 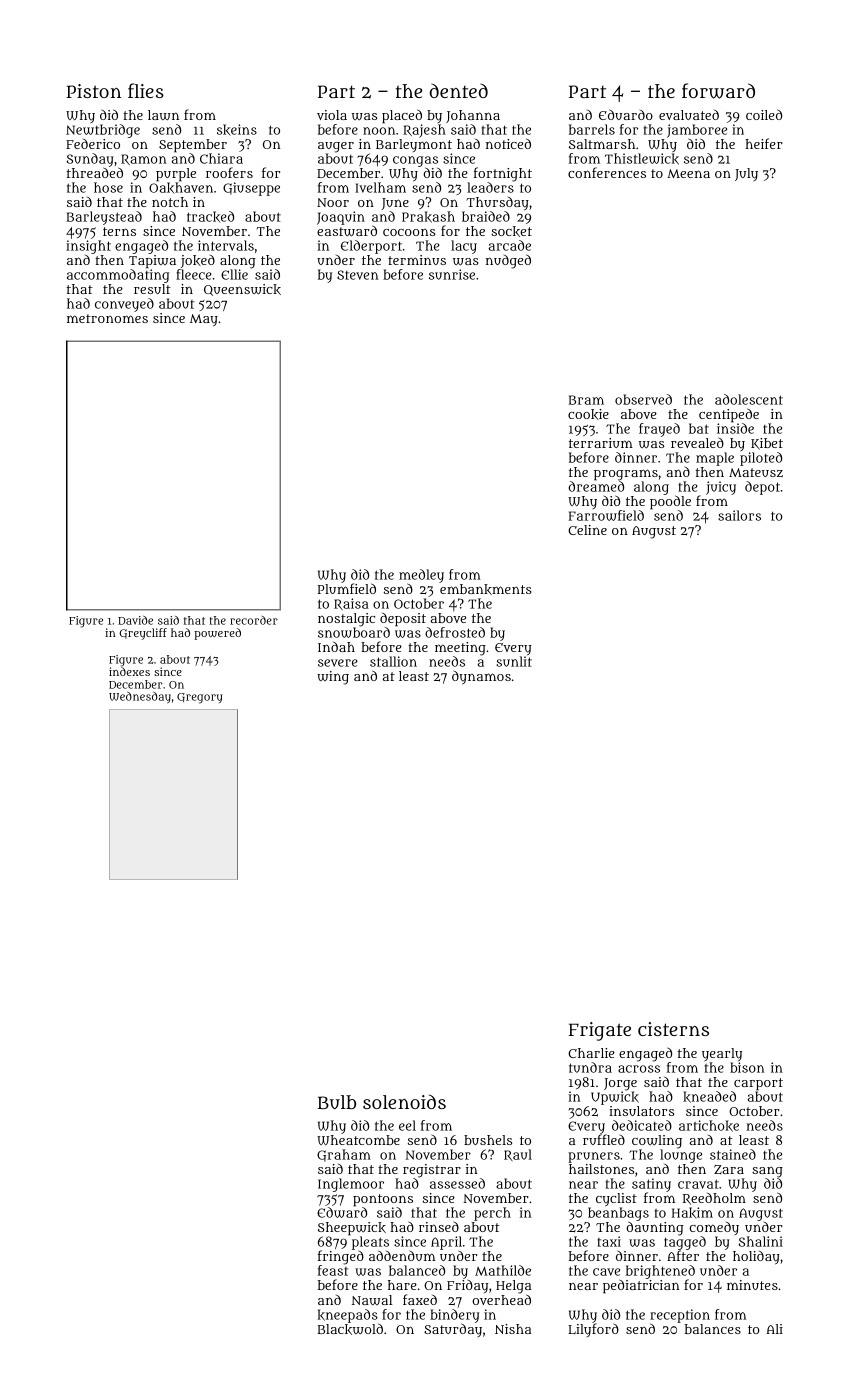 I want to click on flies, so click(x=146, y=90).
